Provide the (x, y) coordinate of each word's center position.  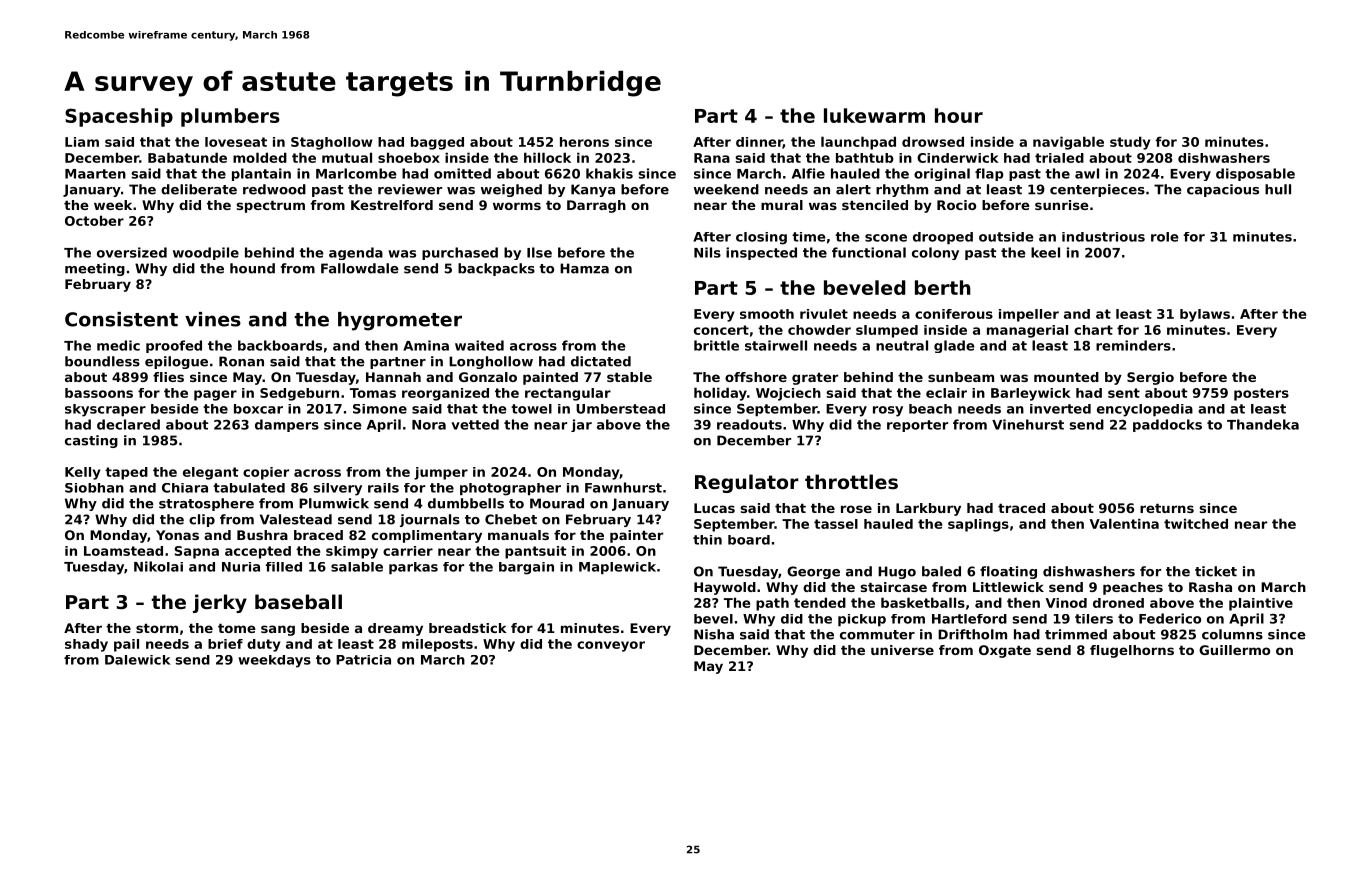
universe (902, 650)
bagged (437, 143)
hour (959, 115)
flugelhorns (1132, 651)
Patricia (363, 660)
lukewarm (874, 115)
